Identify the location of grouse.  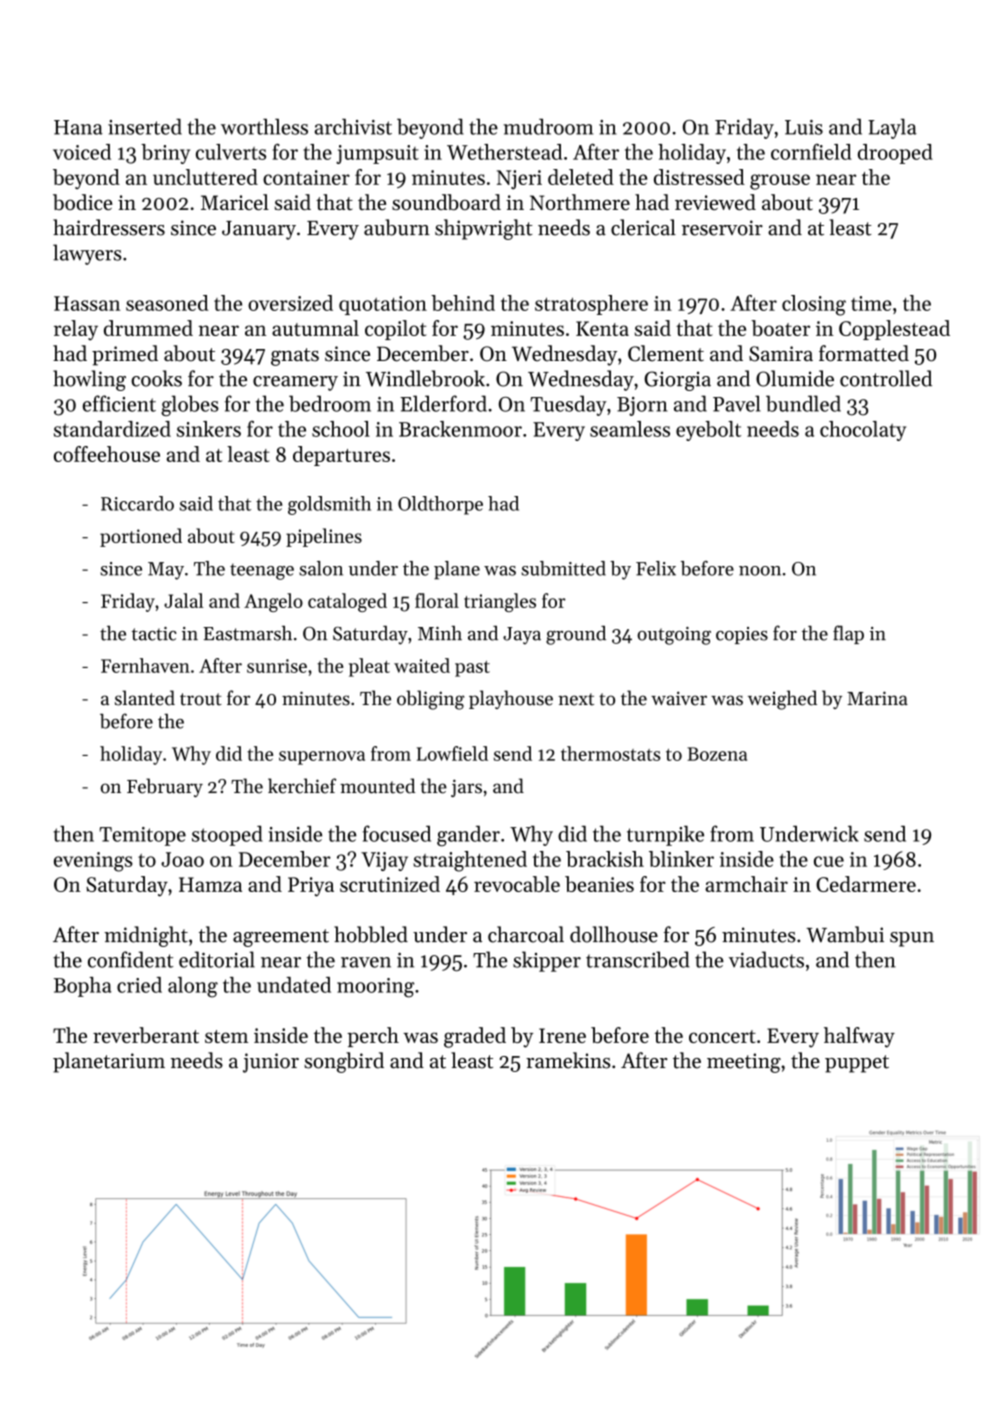
(780, 182).
